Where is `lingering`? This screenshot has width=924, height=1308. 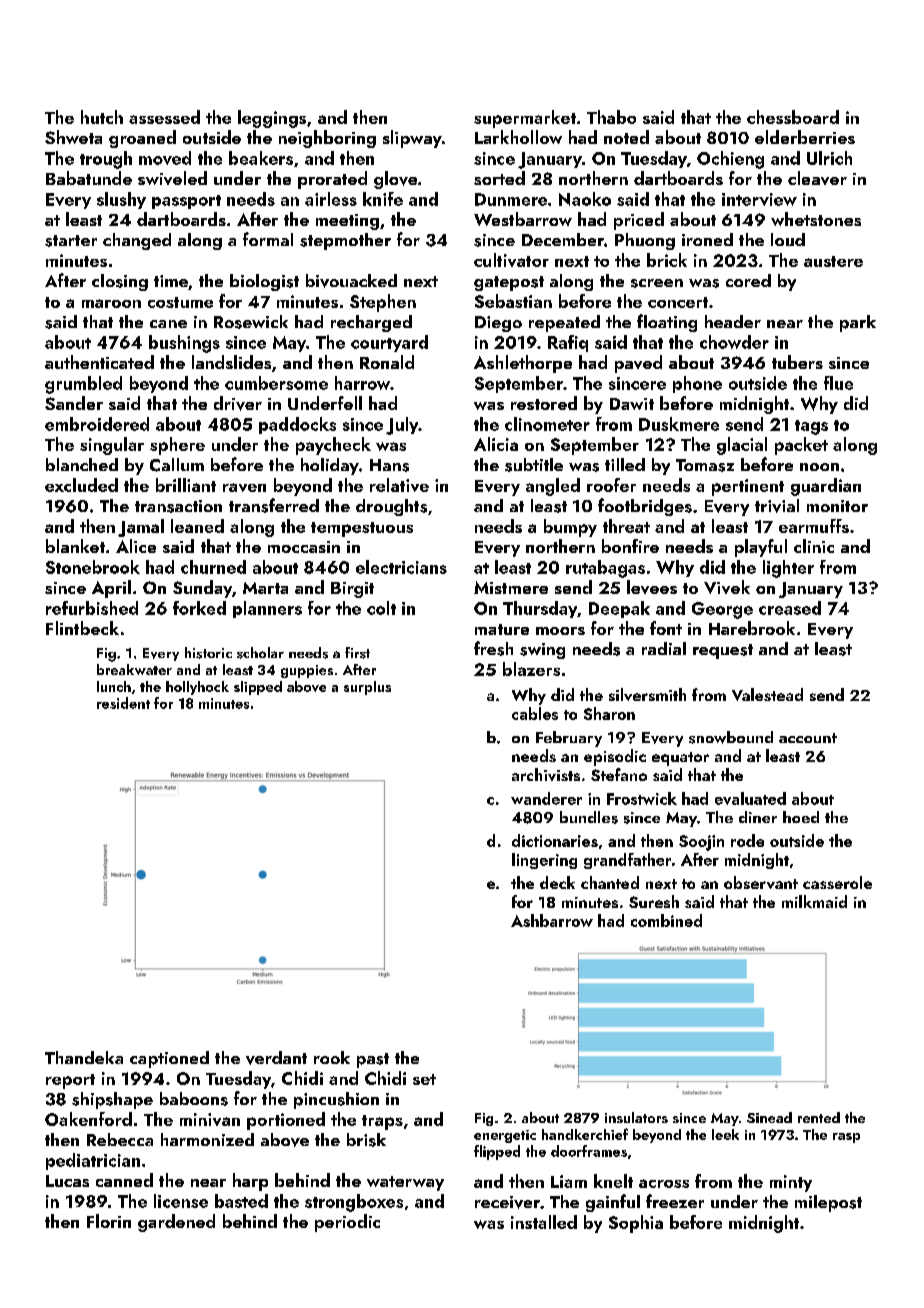
lingering is located at coordinates (544, 861).
